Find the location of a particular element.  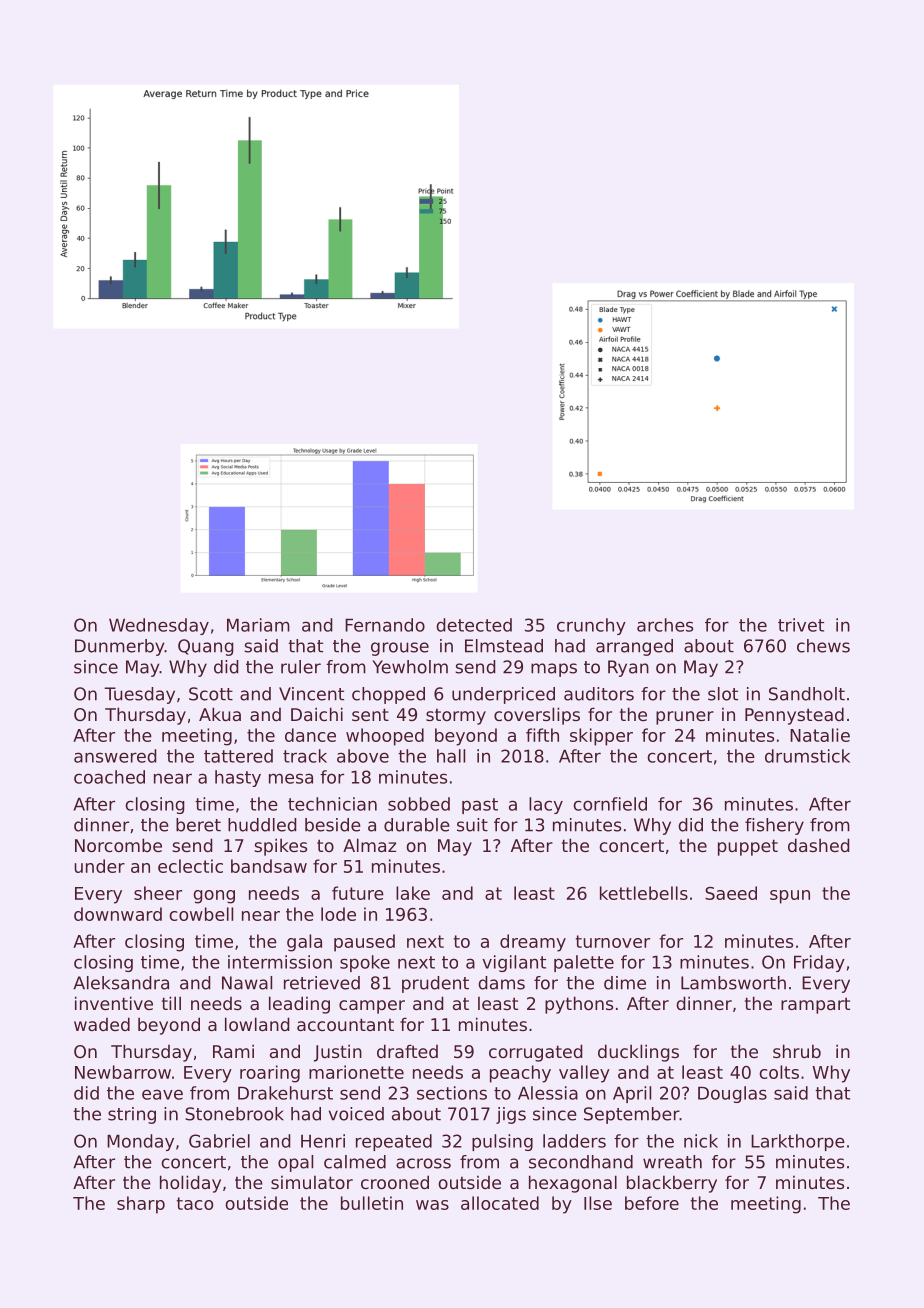

answered is located at coordinates (115, 756).
